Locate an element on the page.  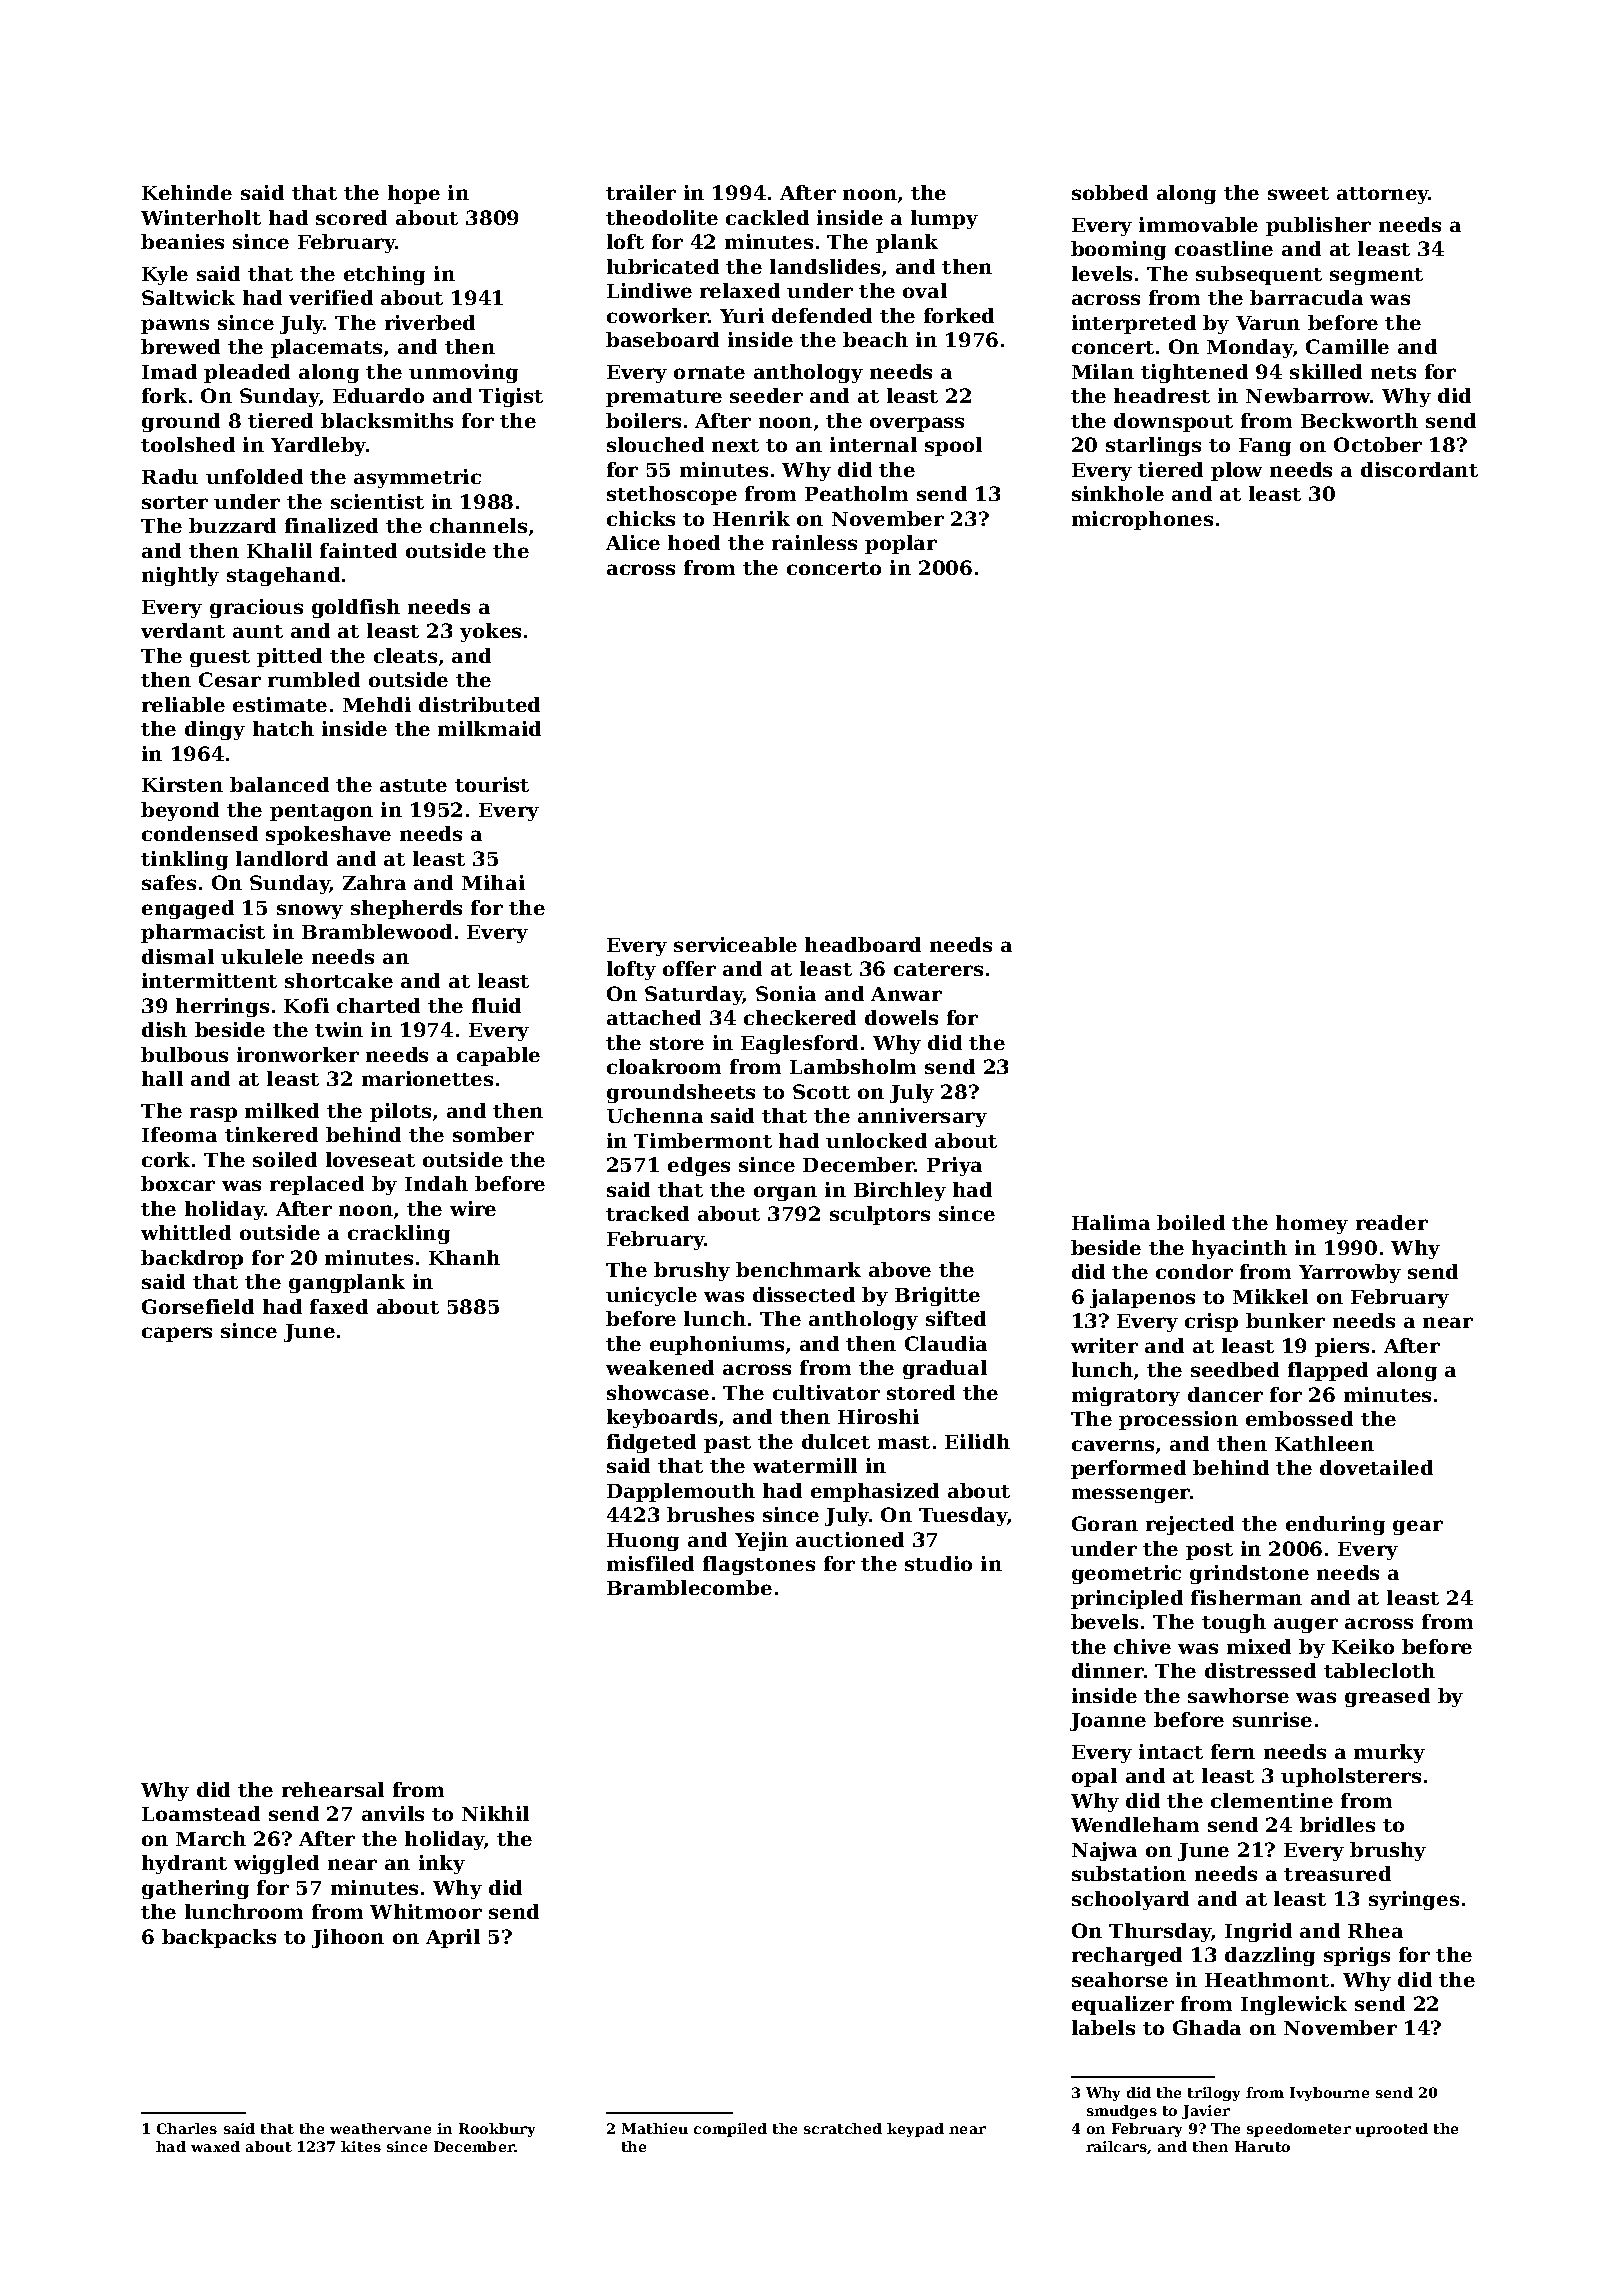
Imad is located at coordinates (169, 371).
